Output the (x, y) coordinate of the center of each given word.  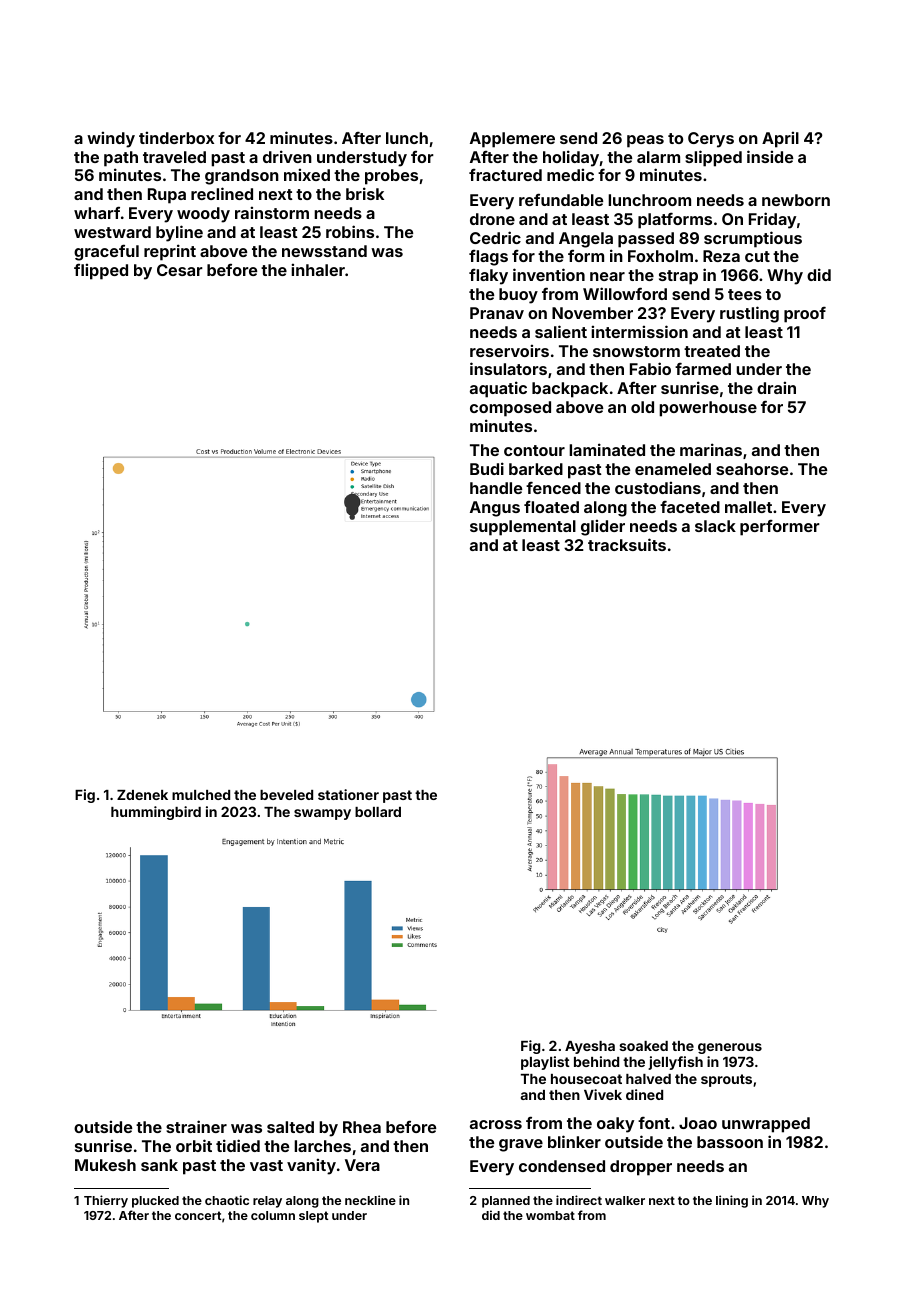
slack (715, 526)
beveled (286, 795)
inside (770, 156)
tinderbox (176, 137)
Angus (495, 509)
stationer (348, 794)
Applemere (512, 140)
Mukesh (105, 1165)
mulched (201, 795)
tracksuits (627, 544)
